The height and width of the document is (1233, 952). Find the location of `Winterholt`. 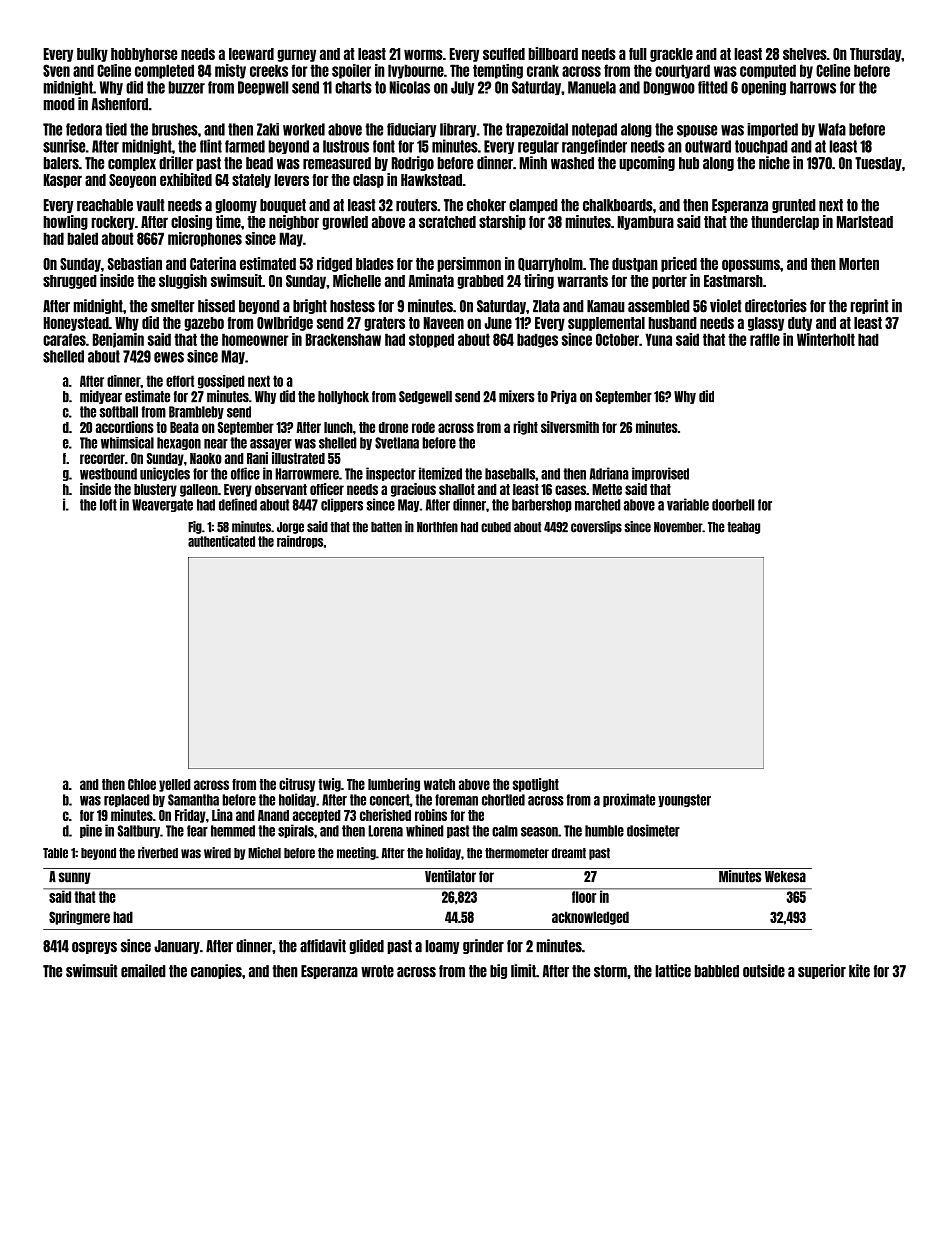

Winterholt is located at coordinates (826, 339).
